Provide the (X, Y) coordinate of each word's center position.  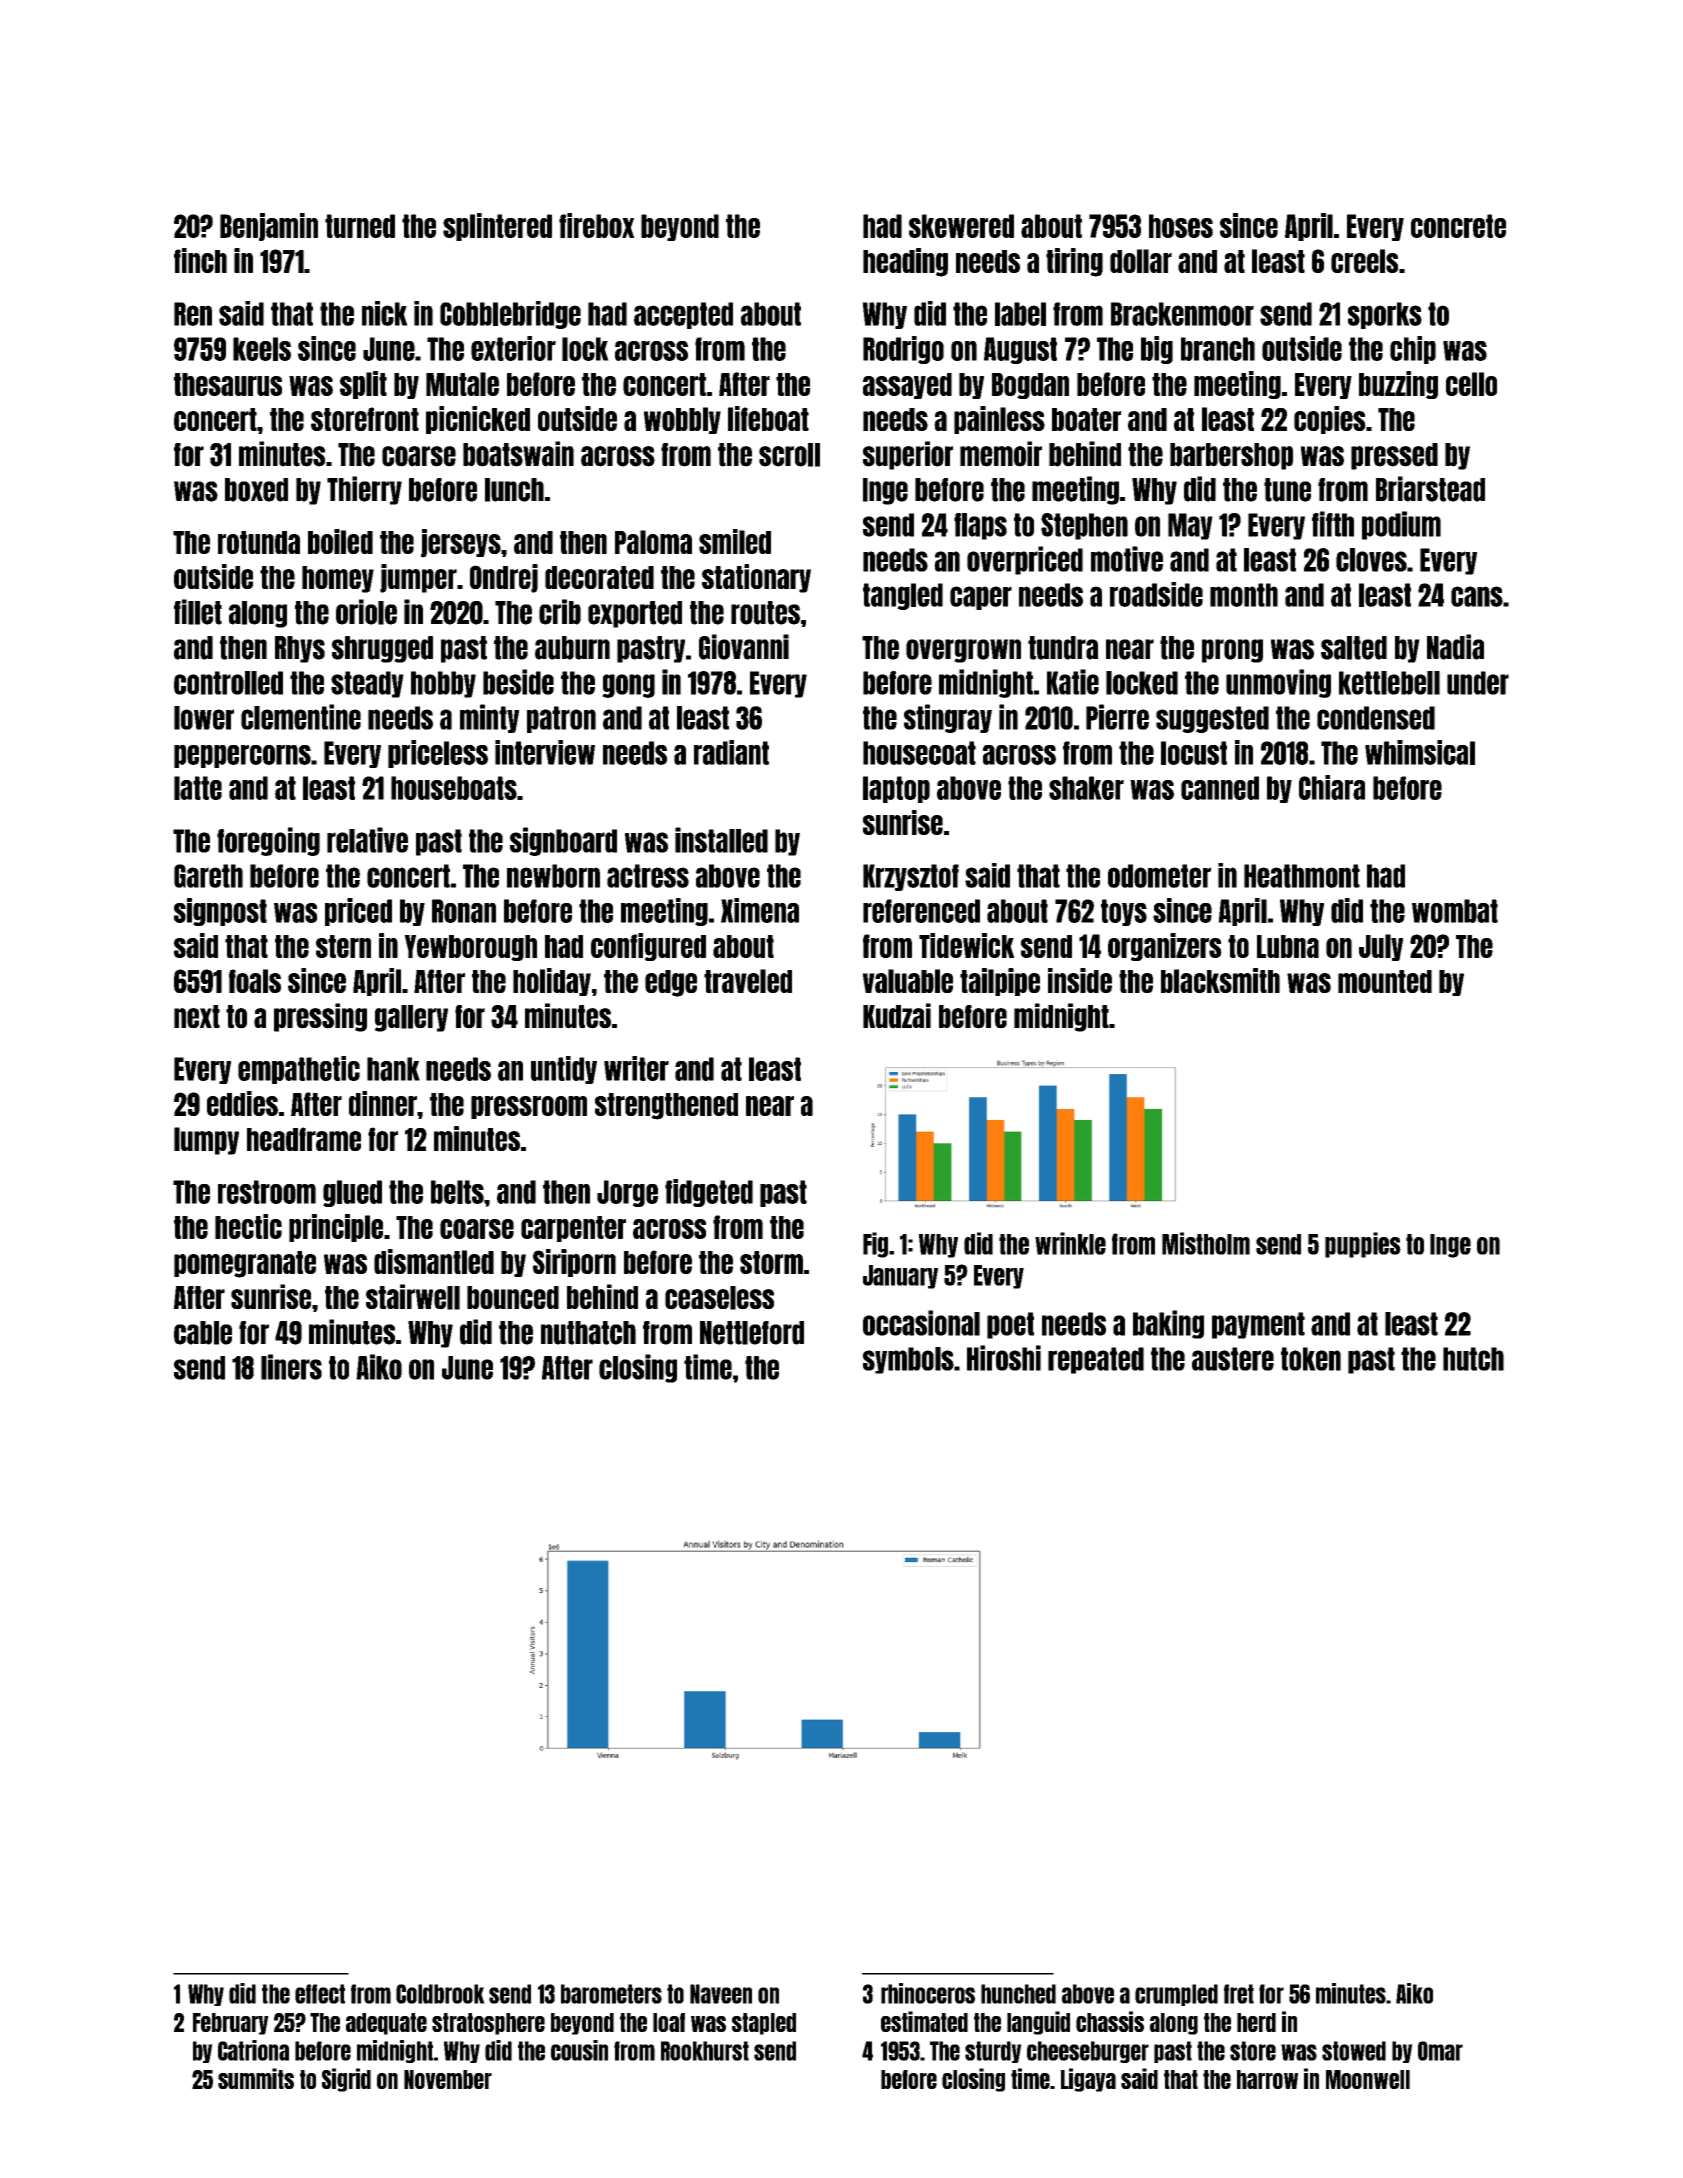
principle (336, 1228)
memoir (1001, 454)
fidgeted (709, 1193)
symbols (908, 1360)
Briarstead (1430, 489)
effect (320, 1994)
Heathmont (1302, 876)
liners (291, 1367)
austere (1233, 1359)
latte (198, 788)
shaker (1086, 788)
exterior (513, 348)
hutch (1473, 1359)
